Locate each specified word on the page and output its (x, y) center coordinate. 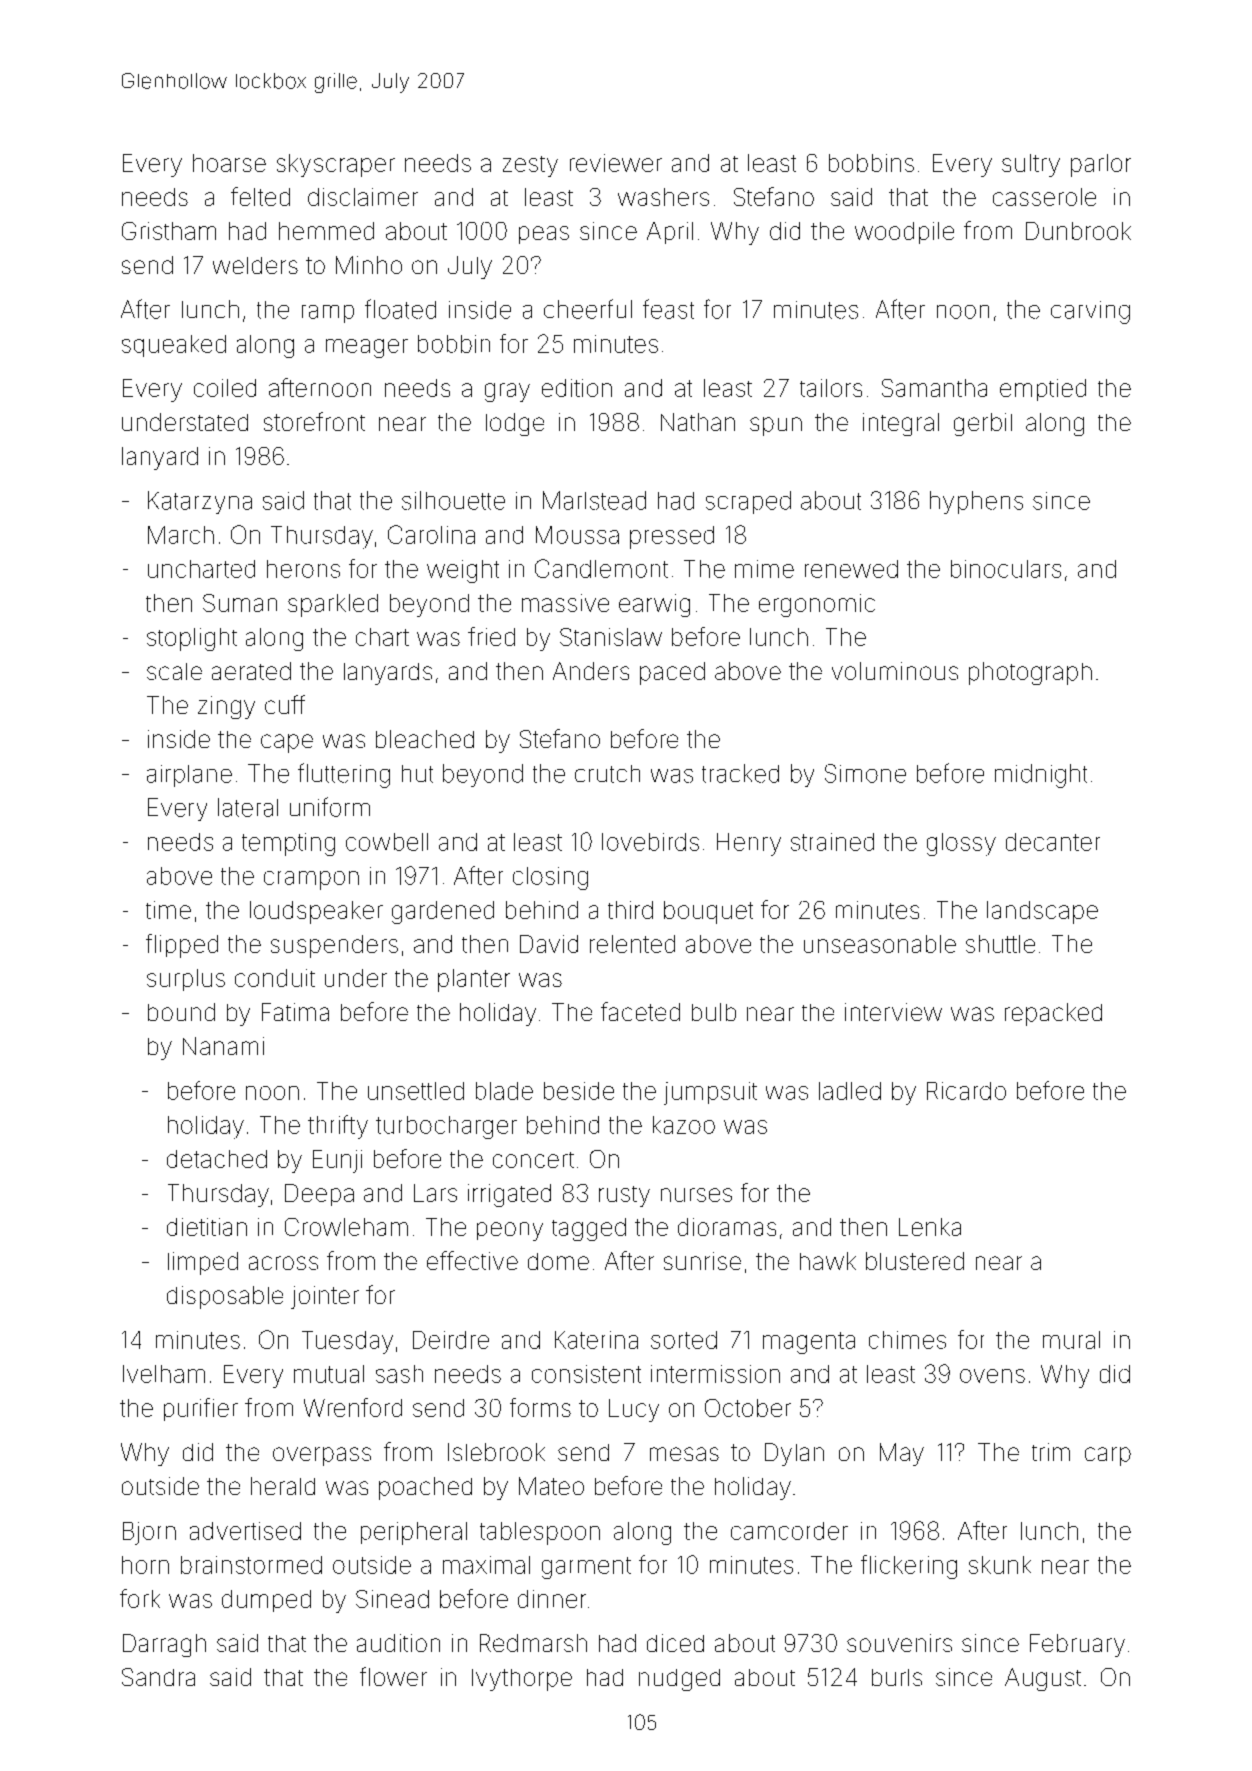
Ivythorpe (522, 1680)
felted (260, 196)
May (902, 1454)
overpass (322, 1456)
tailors (831, 388)
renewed (851, 569)
